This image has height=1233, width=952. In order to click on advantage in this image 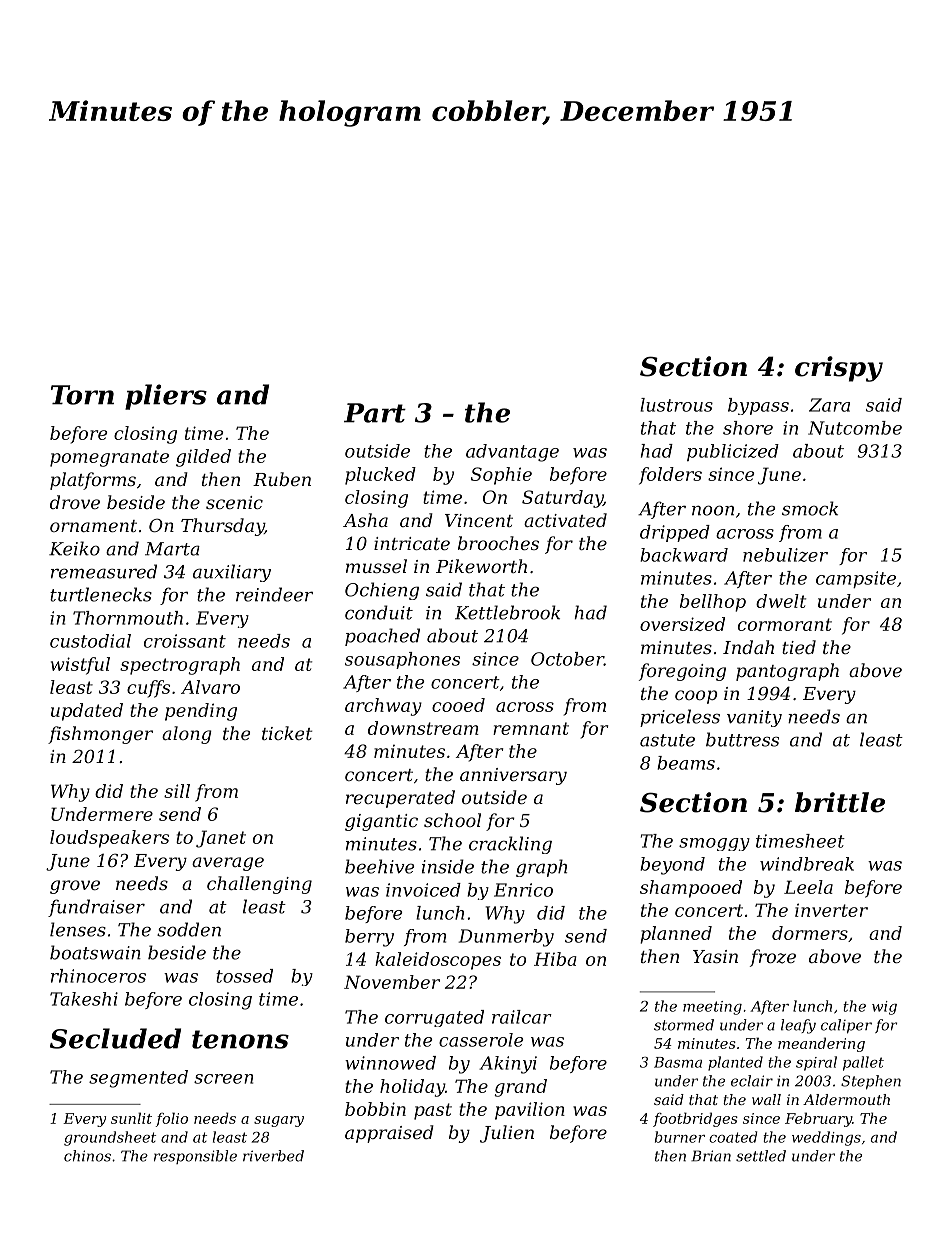, I will do `click(512, 453)`.
